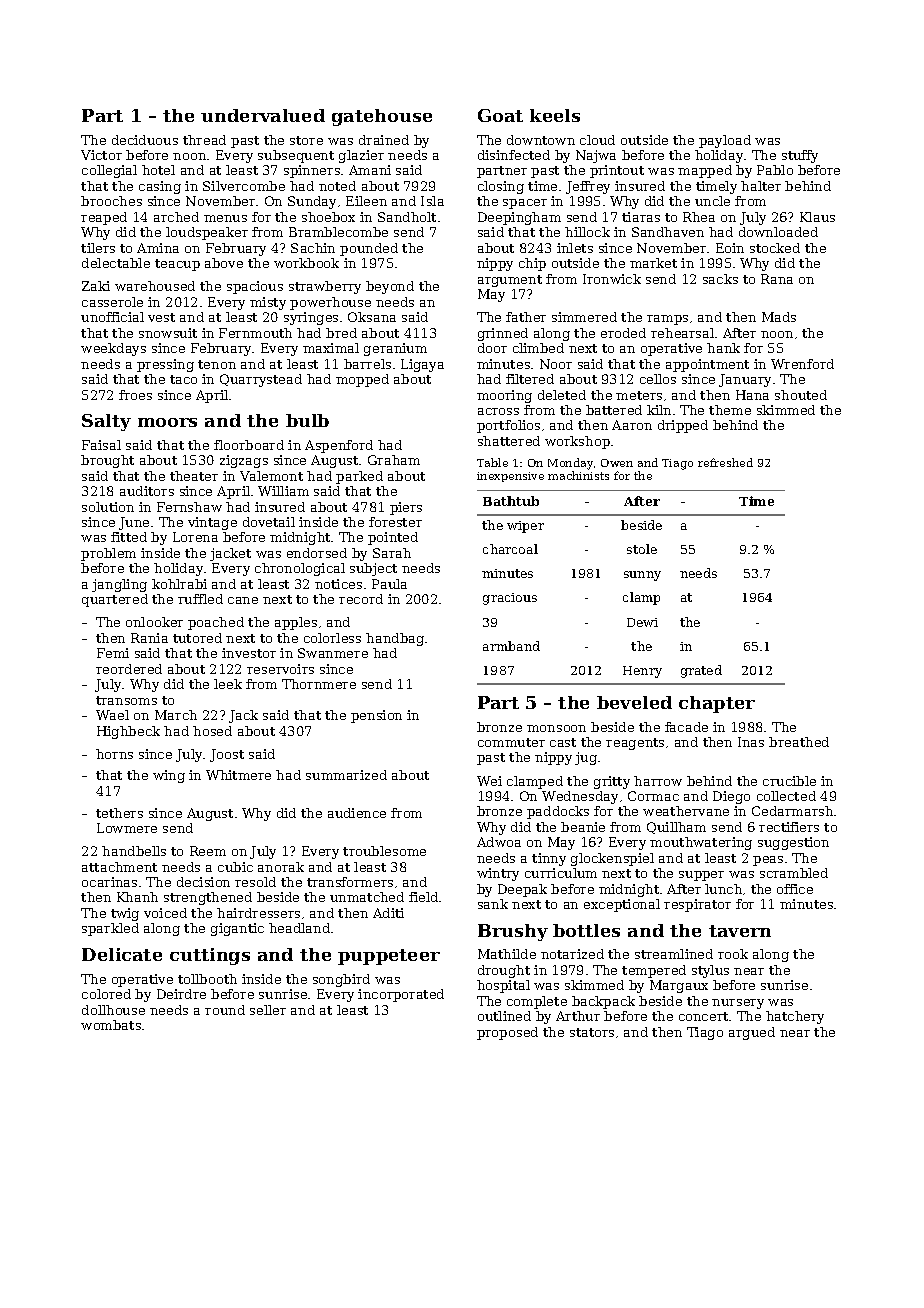 Image resolution: width=924 pixels, height=1308 pixels. Describe the element at coordinates (507, 1033) in the screenshot. I see `proposed` at that location.
